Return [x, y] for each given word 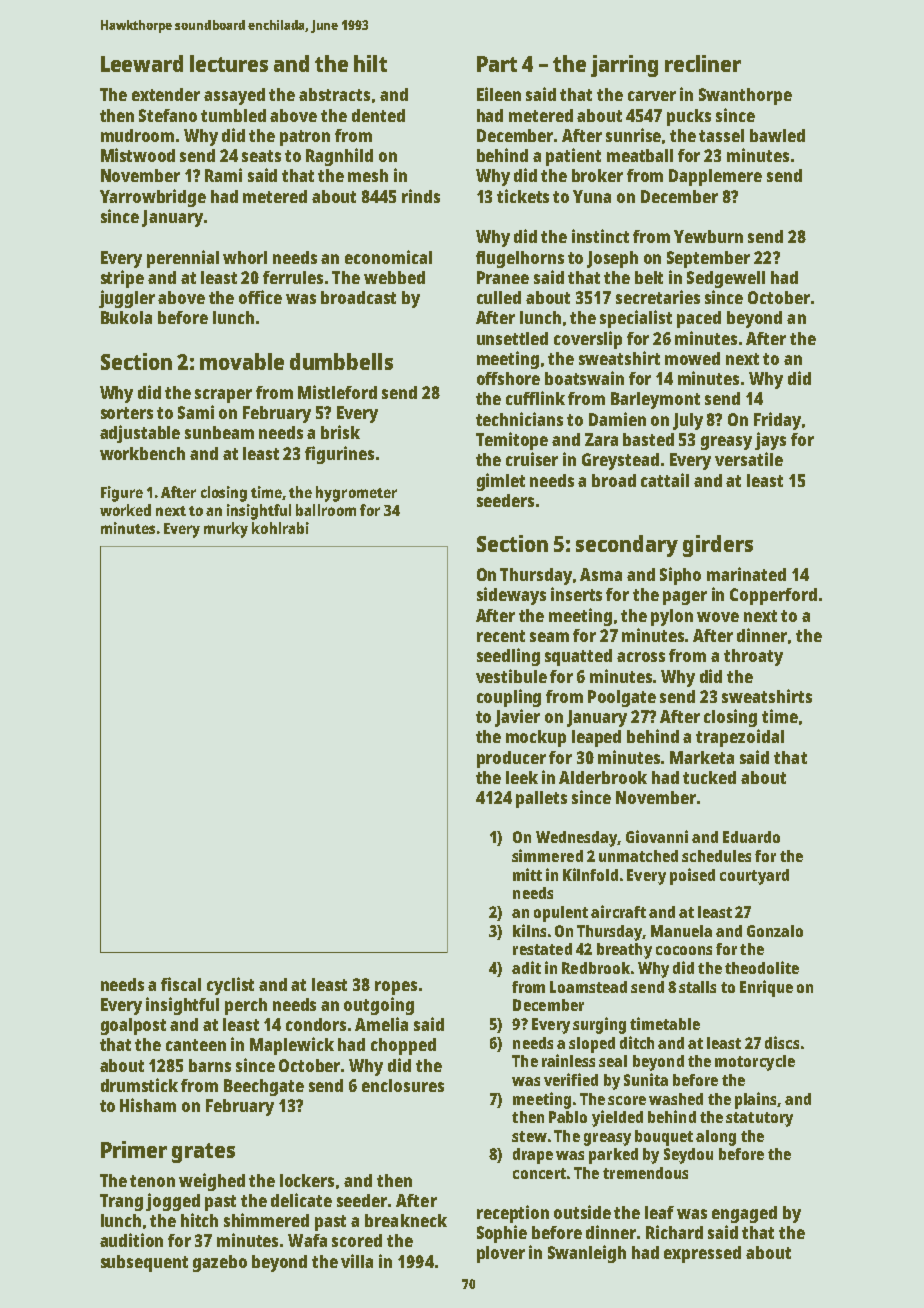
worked [125, 510]
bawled [777, 135]
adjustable [140, 434]
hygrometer [356, 494]
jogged [173, 1202]
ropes [396, 988]
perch [246, 1006]
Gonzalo [775, 931]
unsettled [512, 338]
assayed [234, 96]
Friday [777, 421]
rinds [421, 196]
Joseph [612, 259]
